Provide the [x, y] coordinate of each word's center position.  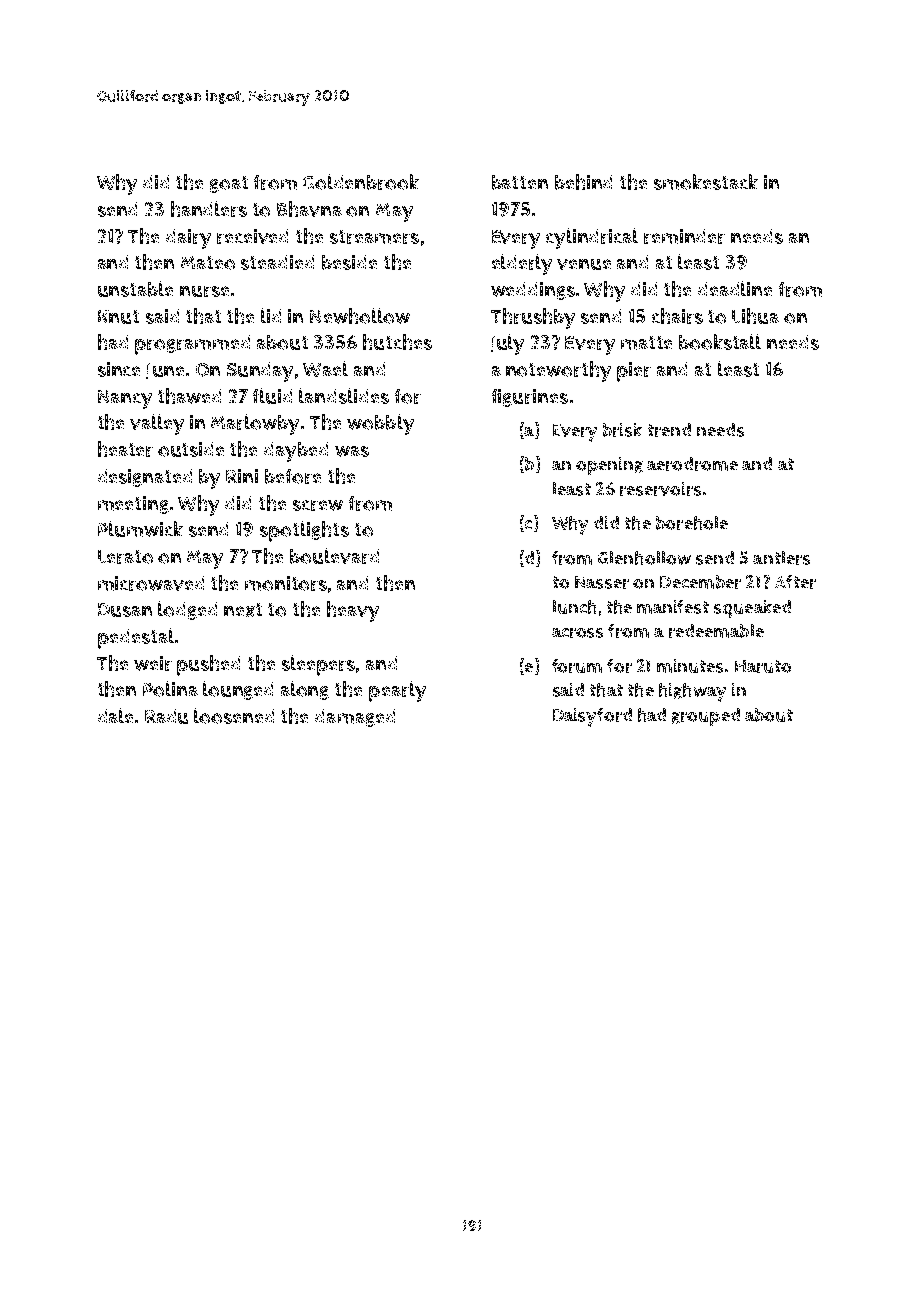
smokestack [706, 182]
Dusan [125, 610]
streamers [374, 237]
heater [125, 449]
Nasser [602, 582]
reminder [684, 236]
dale [115, 715]
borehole [692, 523]
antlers [781, 558]
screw [318, 505]
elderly [522, 264]
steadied [277, 262]
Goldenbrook [361, 182]
